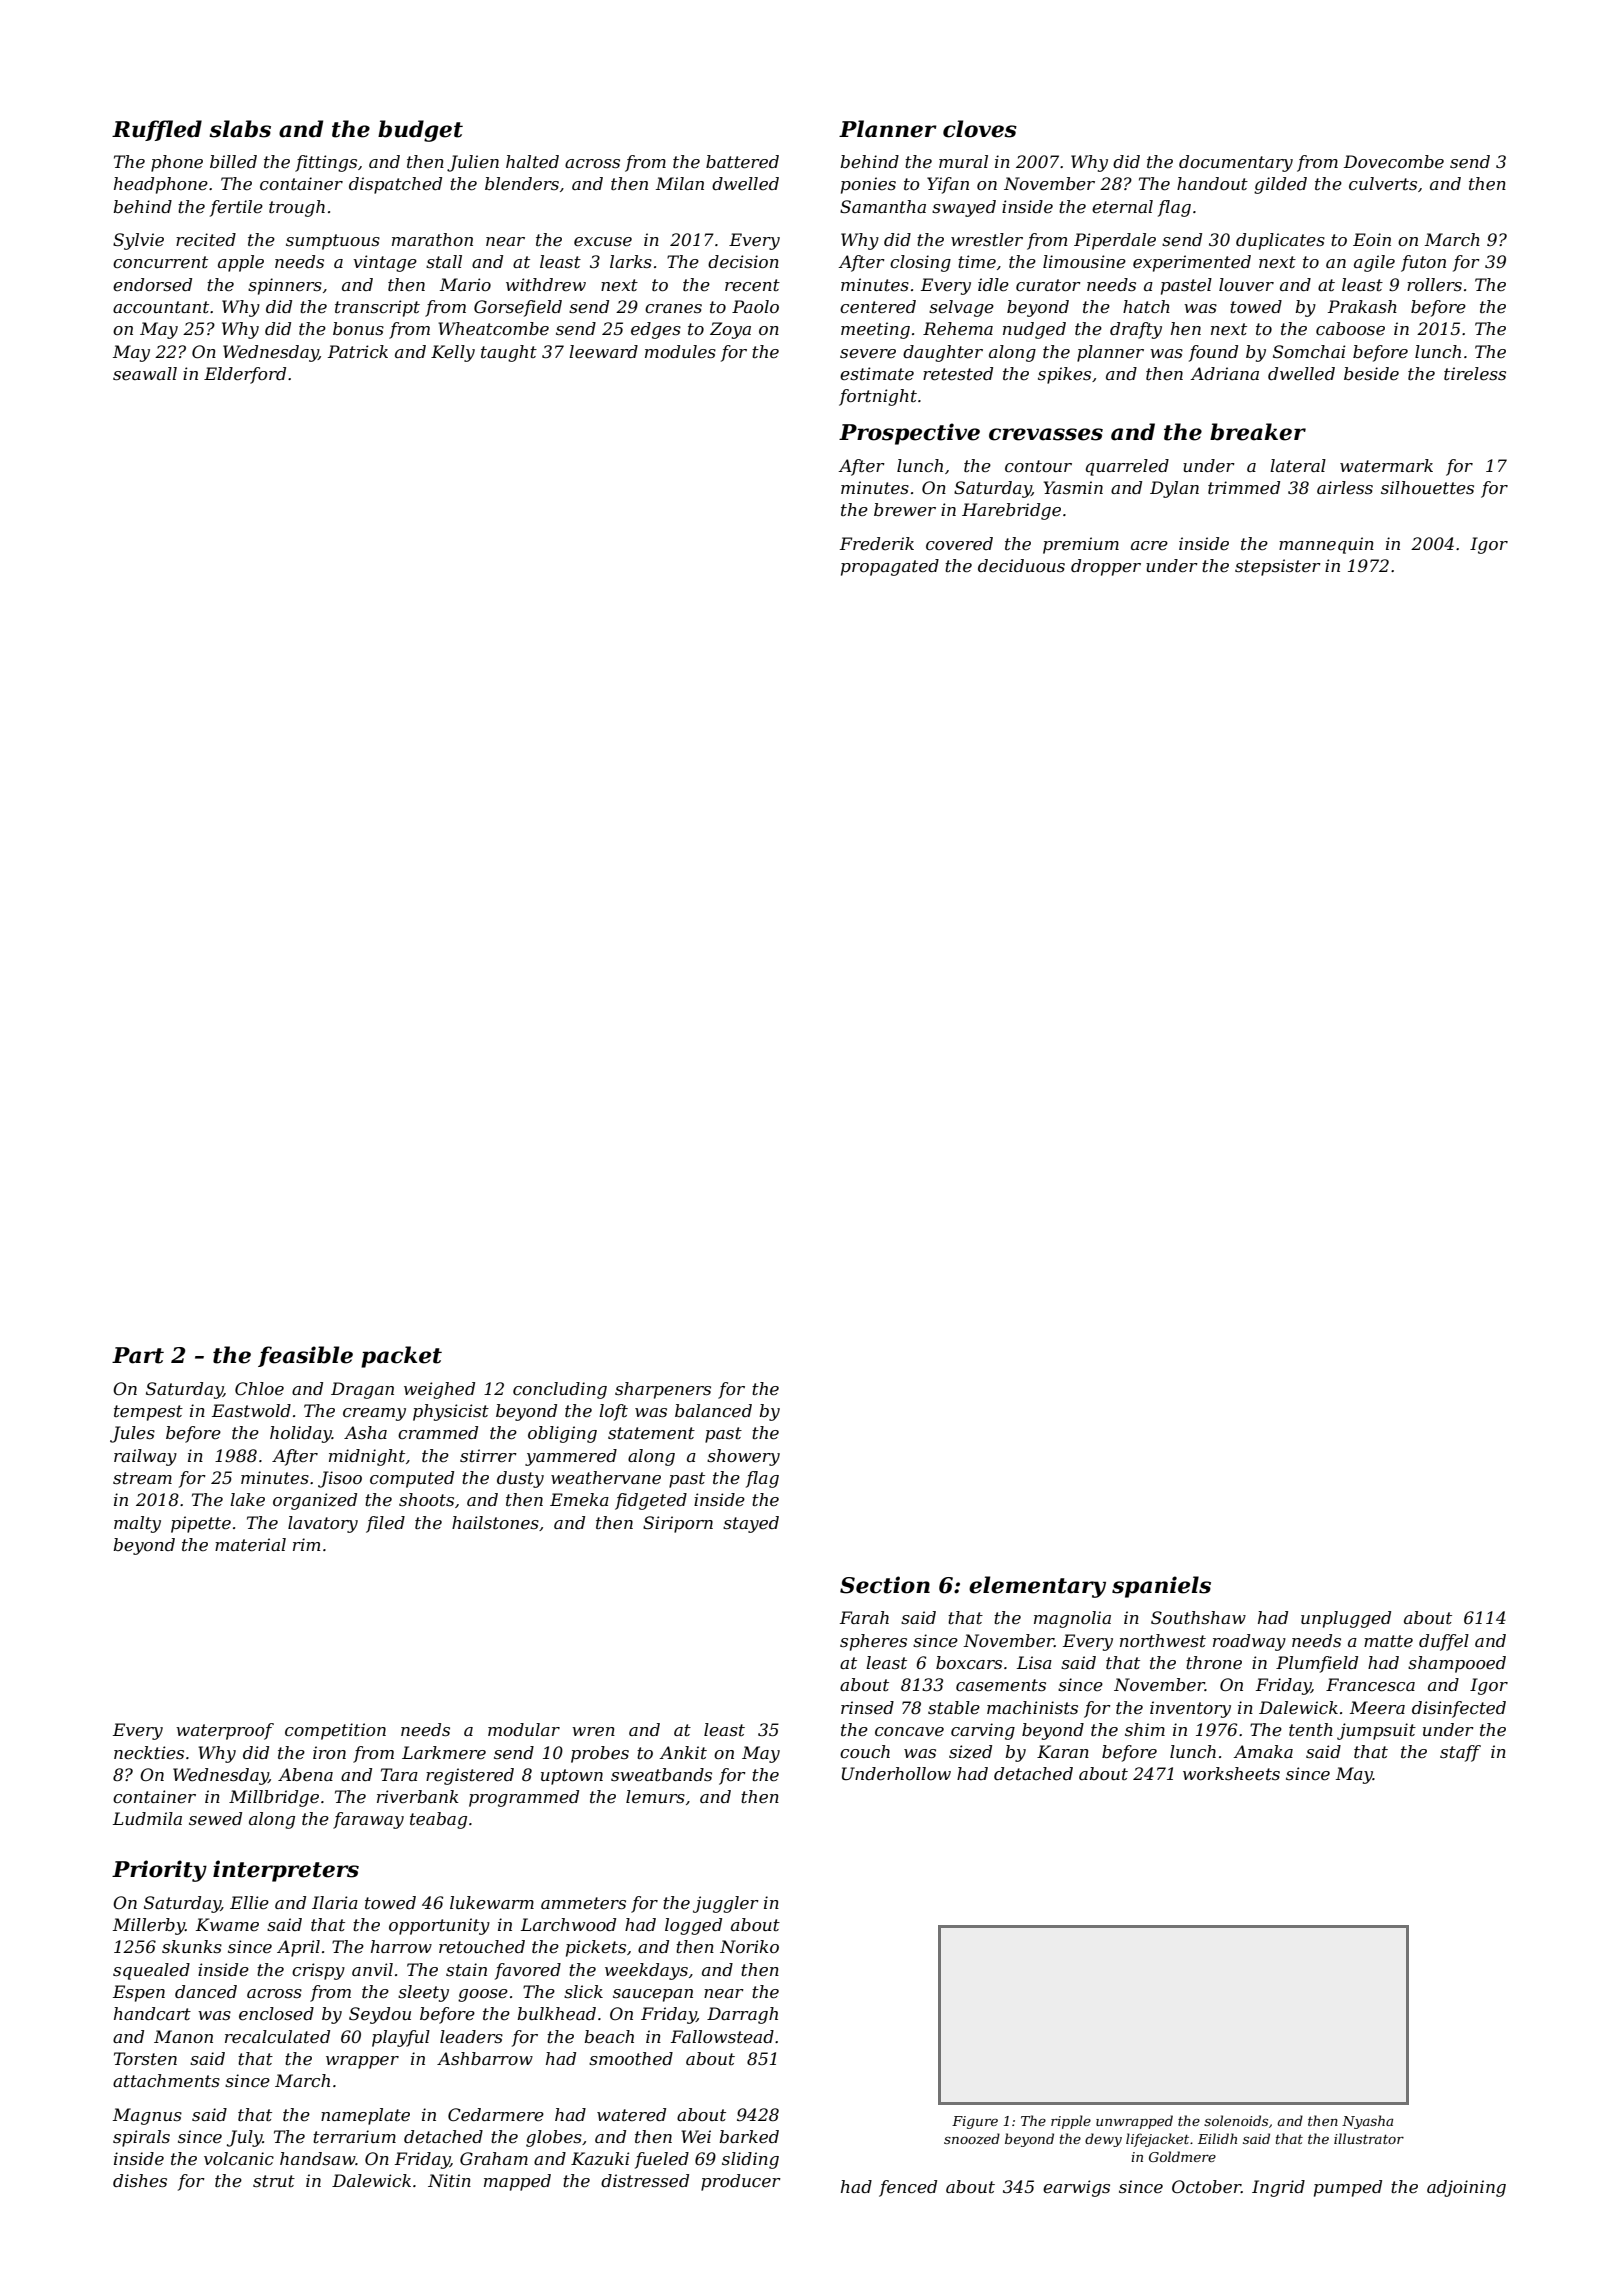 The image size is (1620, 2292). Describe the element at coordinates (975, 2122) in the screenshot. I see `Figure` at that location.
